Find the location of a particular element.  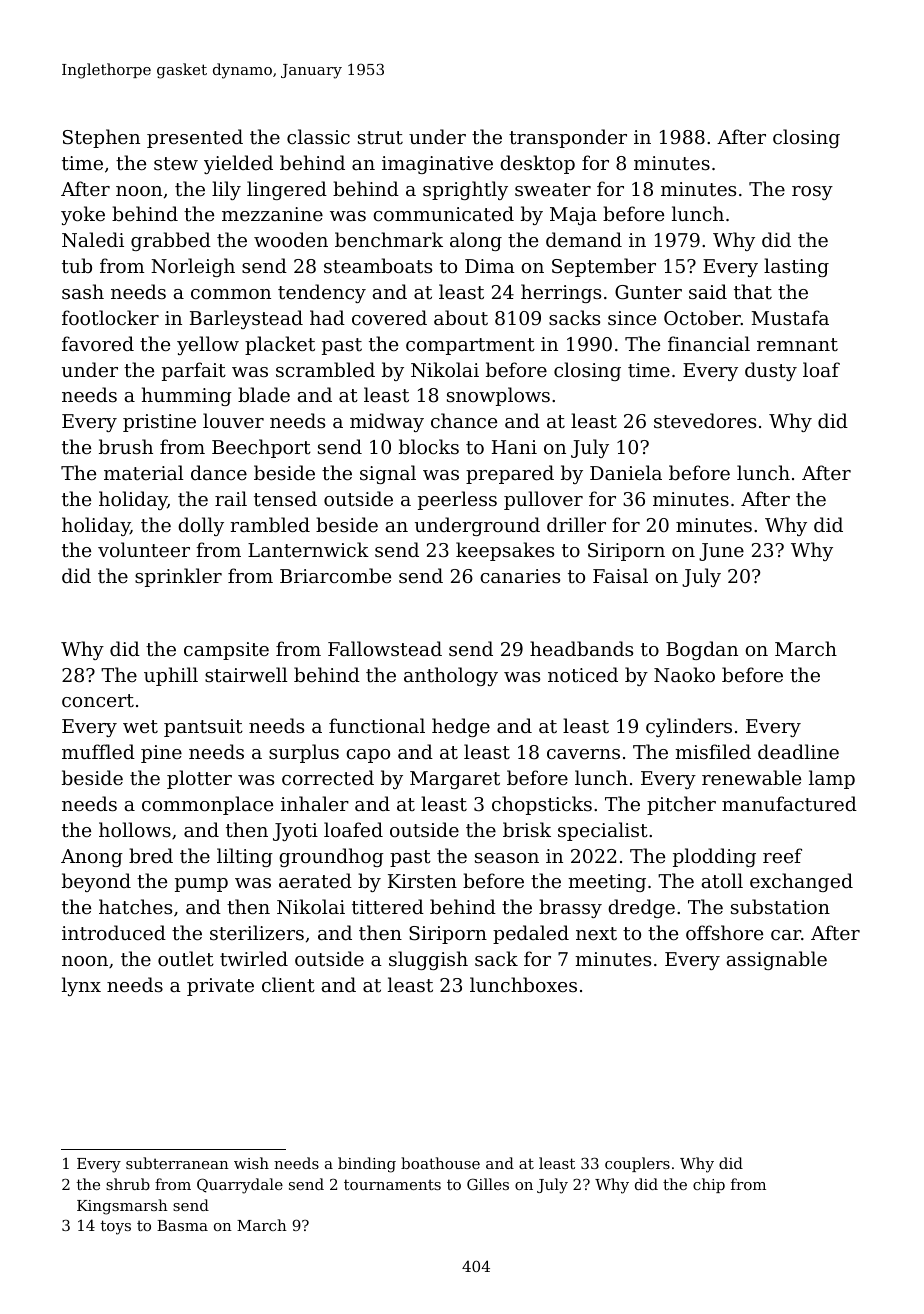

compartment is located at coordinates (470, 346).
